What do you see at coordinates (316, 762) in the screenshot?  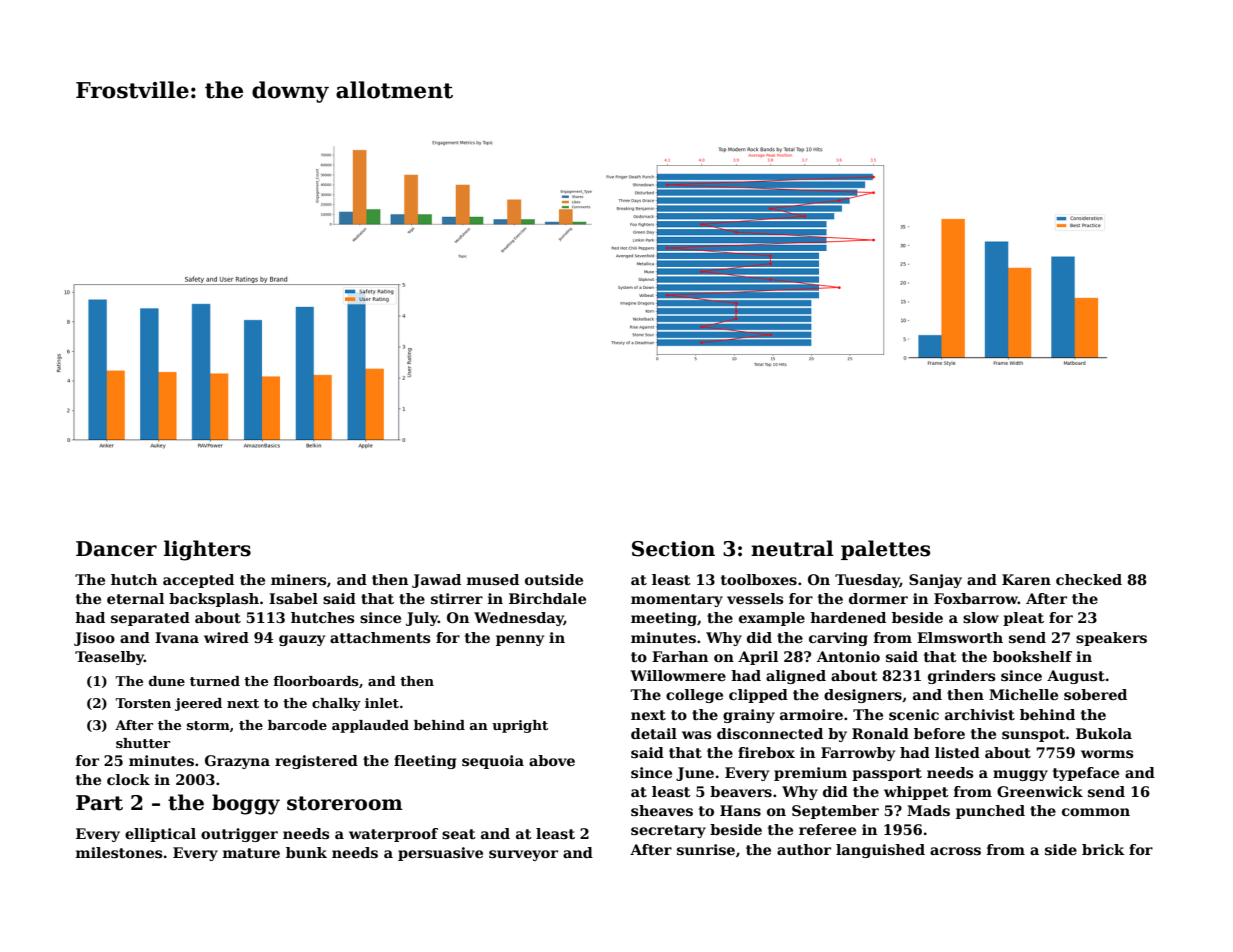 I see `registered` at bounding box center [316, 762].
